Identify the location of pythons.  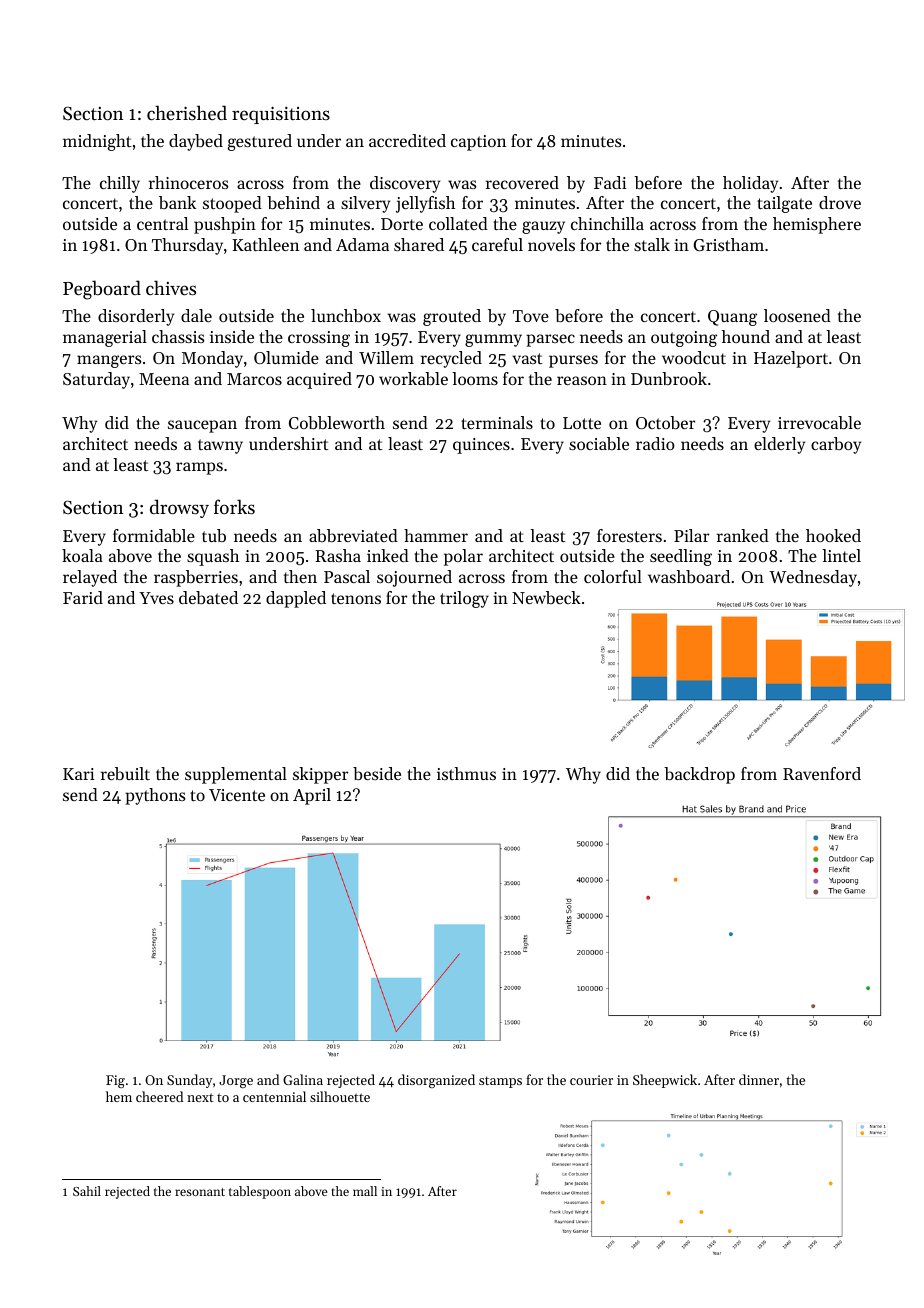
(155, 796).
